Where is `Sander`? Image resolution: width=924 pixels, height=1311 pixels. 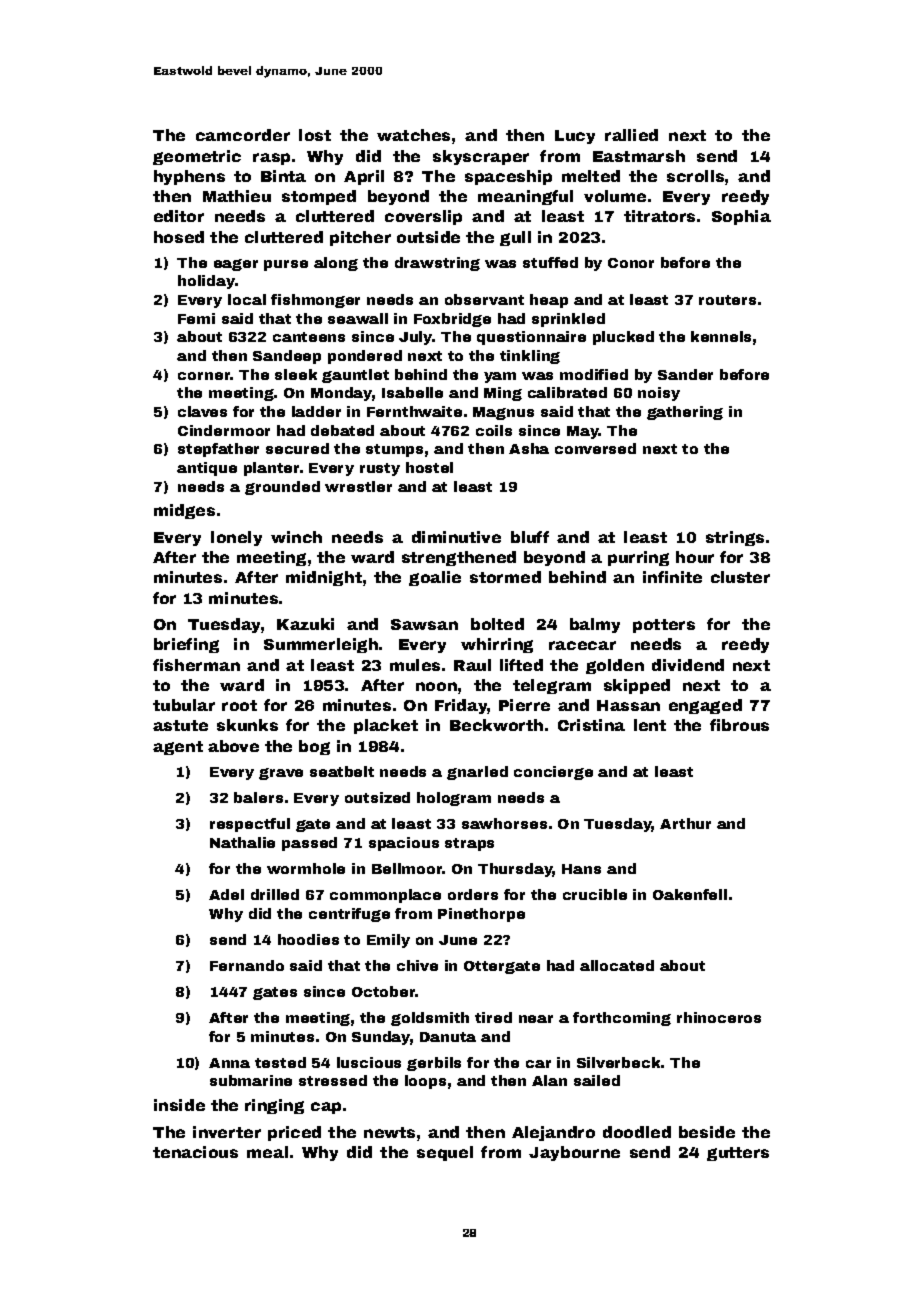 Sander is located at coordinates (685, 374).
